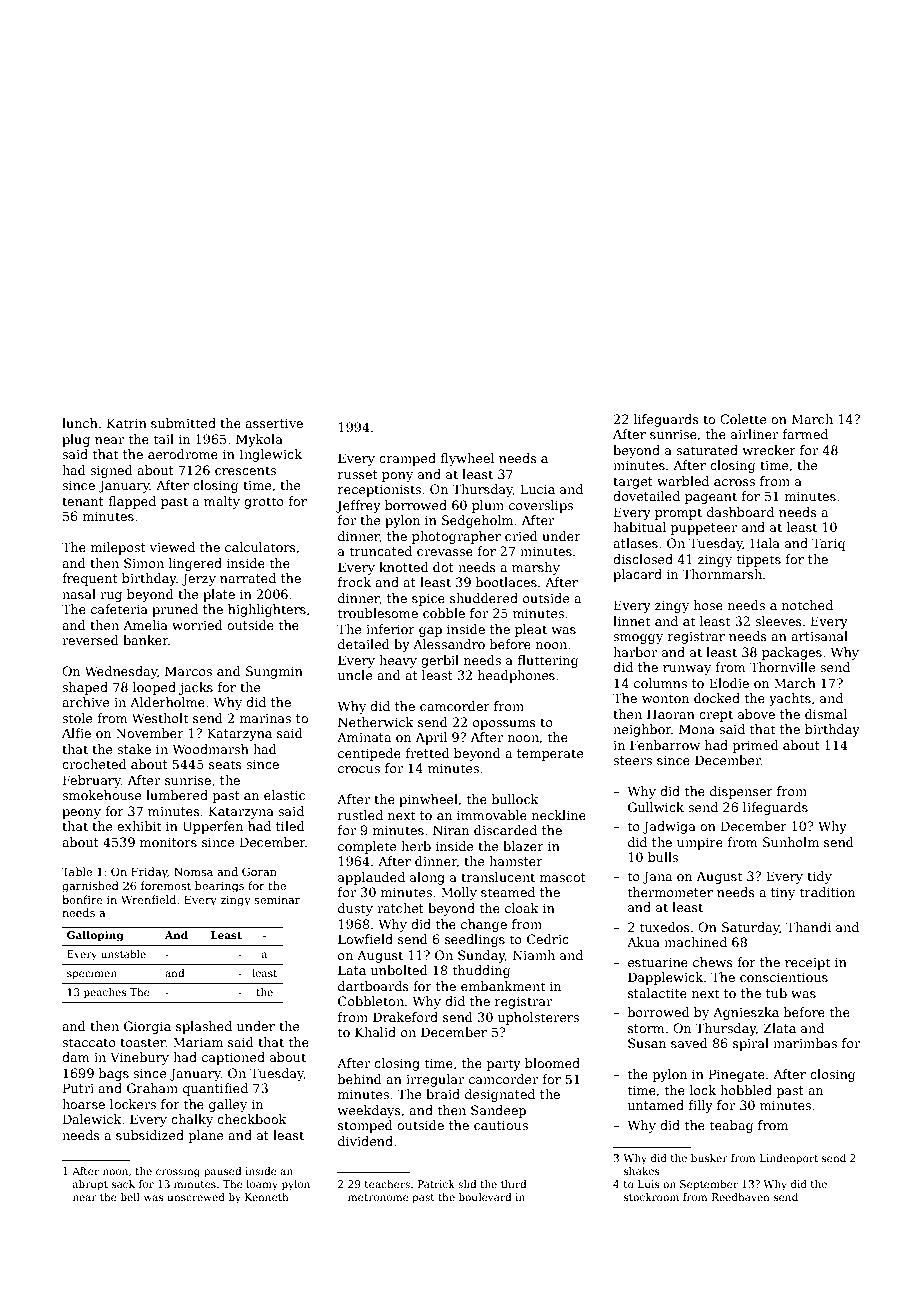 This image has height=1308, width=924. What do you see at coordinates (365, 939) in the image?
I see `Lowfield` at bounding box center [365, 939].
